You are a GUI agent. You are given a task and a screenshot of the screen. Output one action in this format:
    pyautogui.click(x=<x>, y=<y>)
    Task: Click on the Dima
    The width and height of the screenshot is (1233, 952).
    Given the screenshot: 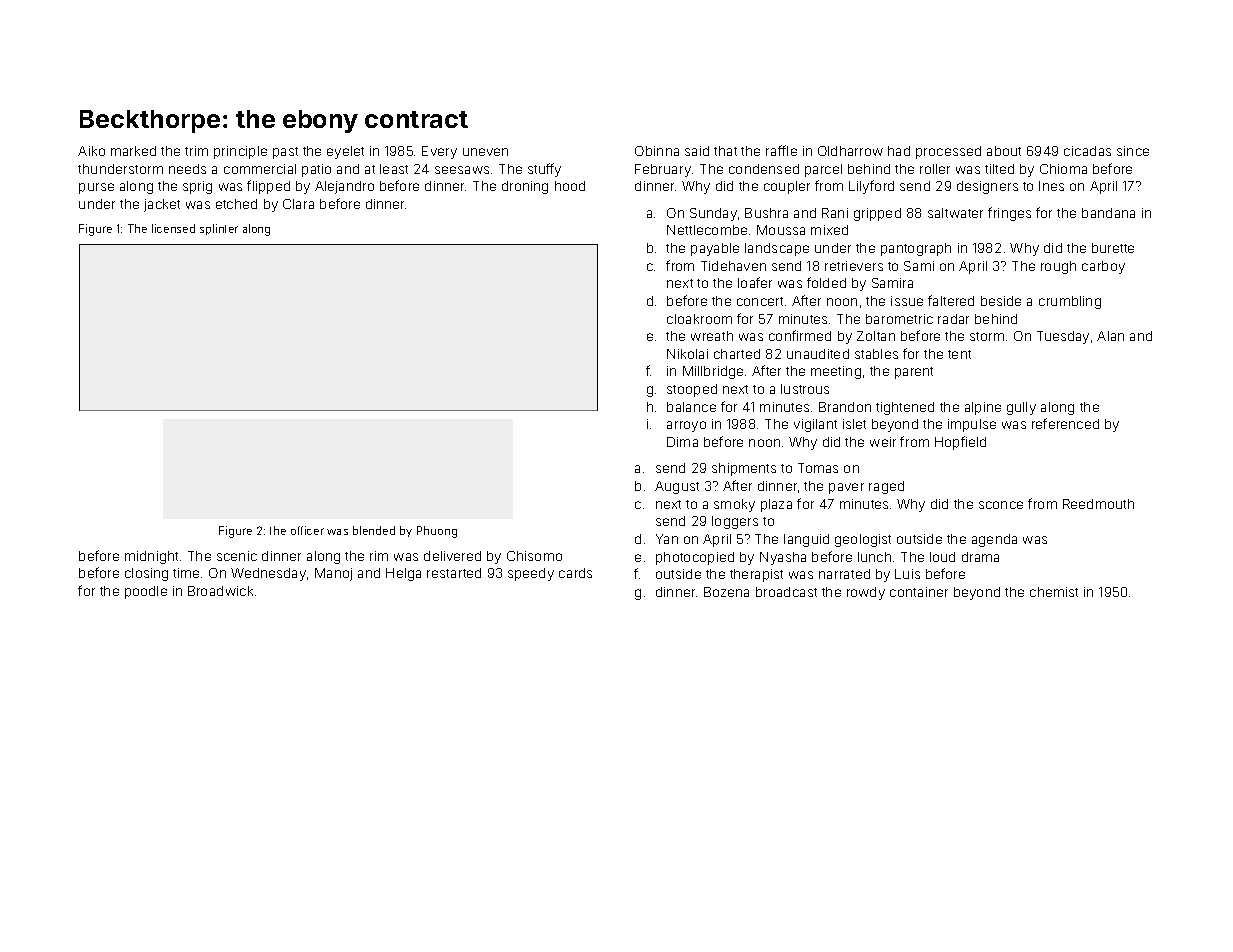 What is the action you would take?
    pyautogui.click(x=682, y=442)
